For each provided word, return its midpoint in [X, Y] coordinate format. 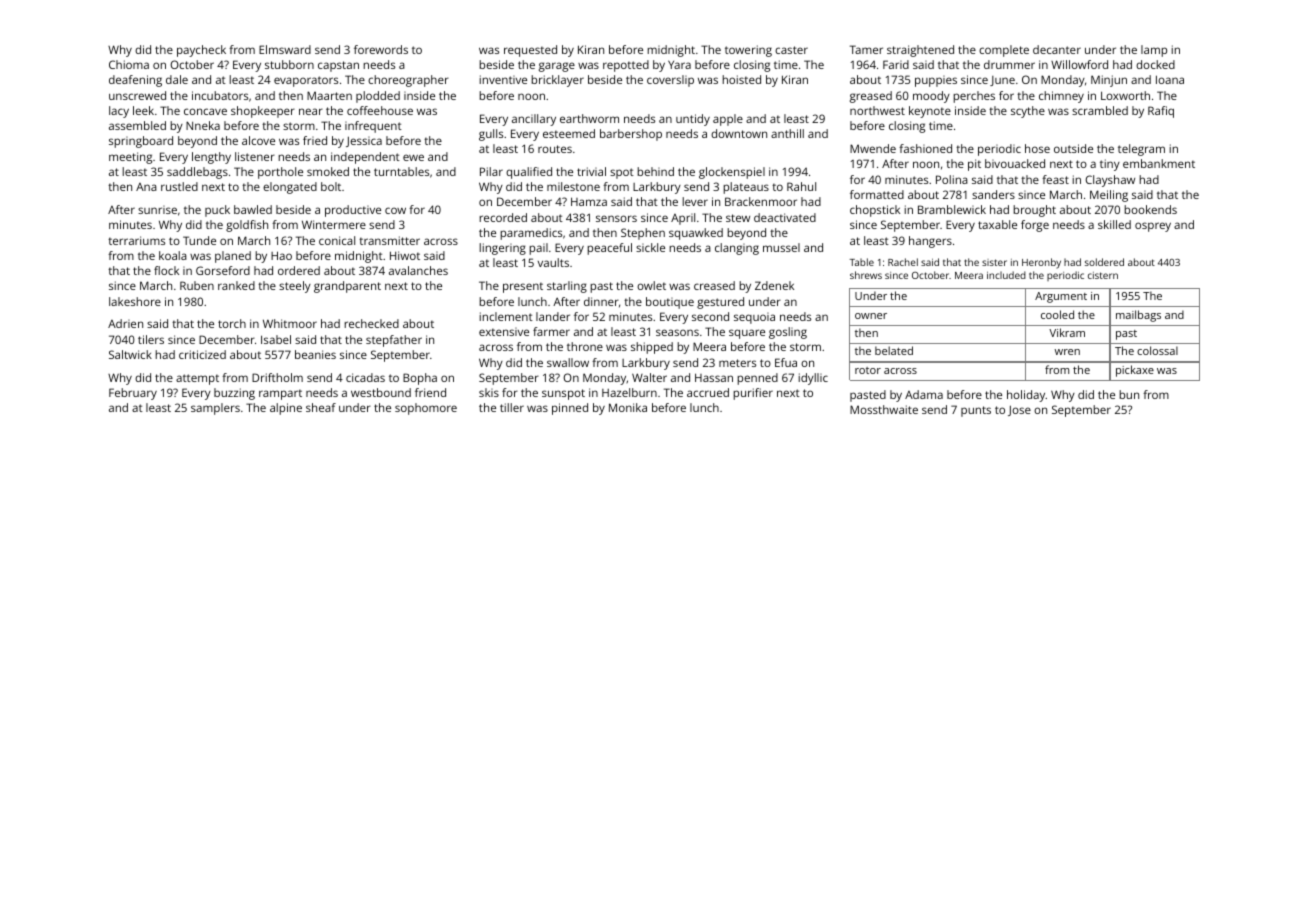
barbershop [631, 135]
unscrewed [137, 95]
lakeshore [135, 301]
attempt [197, 379]
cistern [1103, 275]
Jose [1019, 410]
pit [974, 165]
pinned [570, 409]
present [523, 287]
